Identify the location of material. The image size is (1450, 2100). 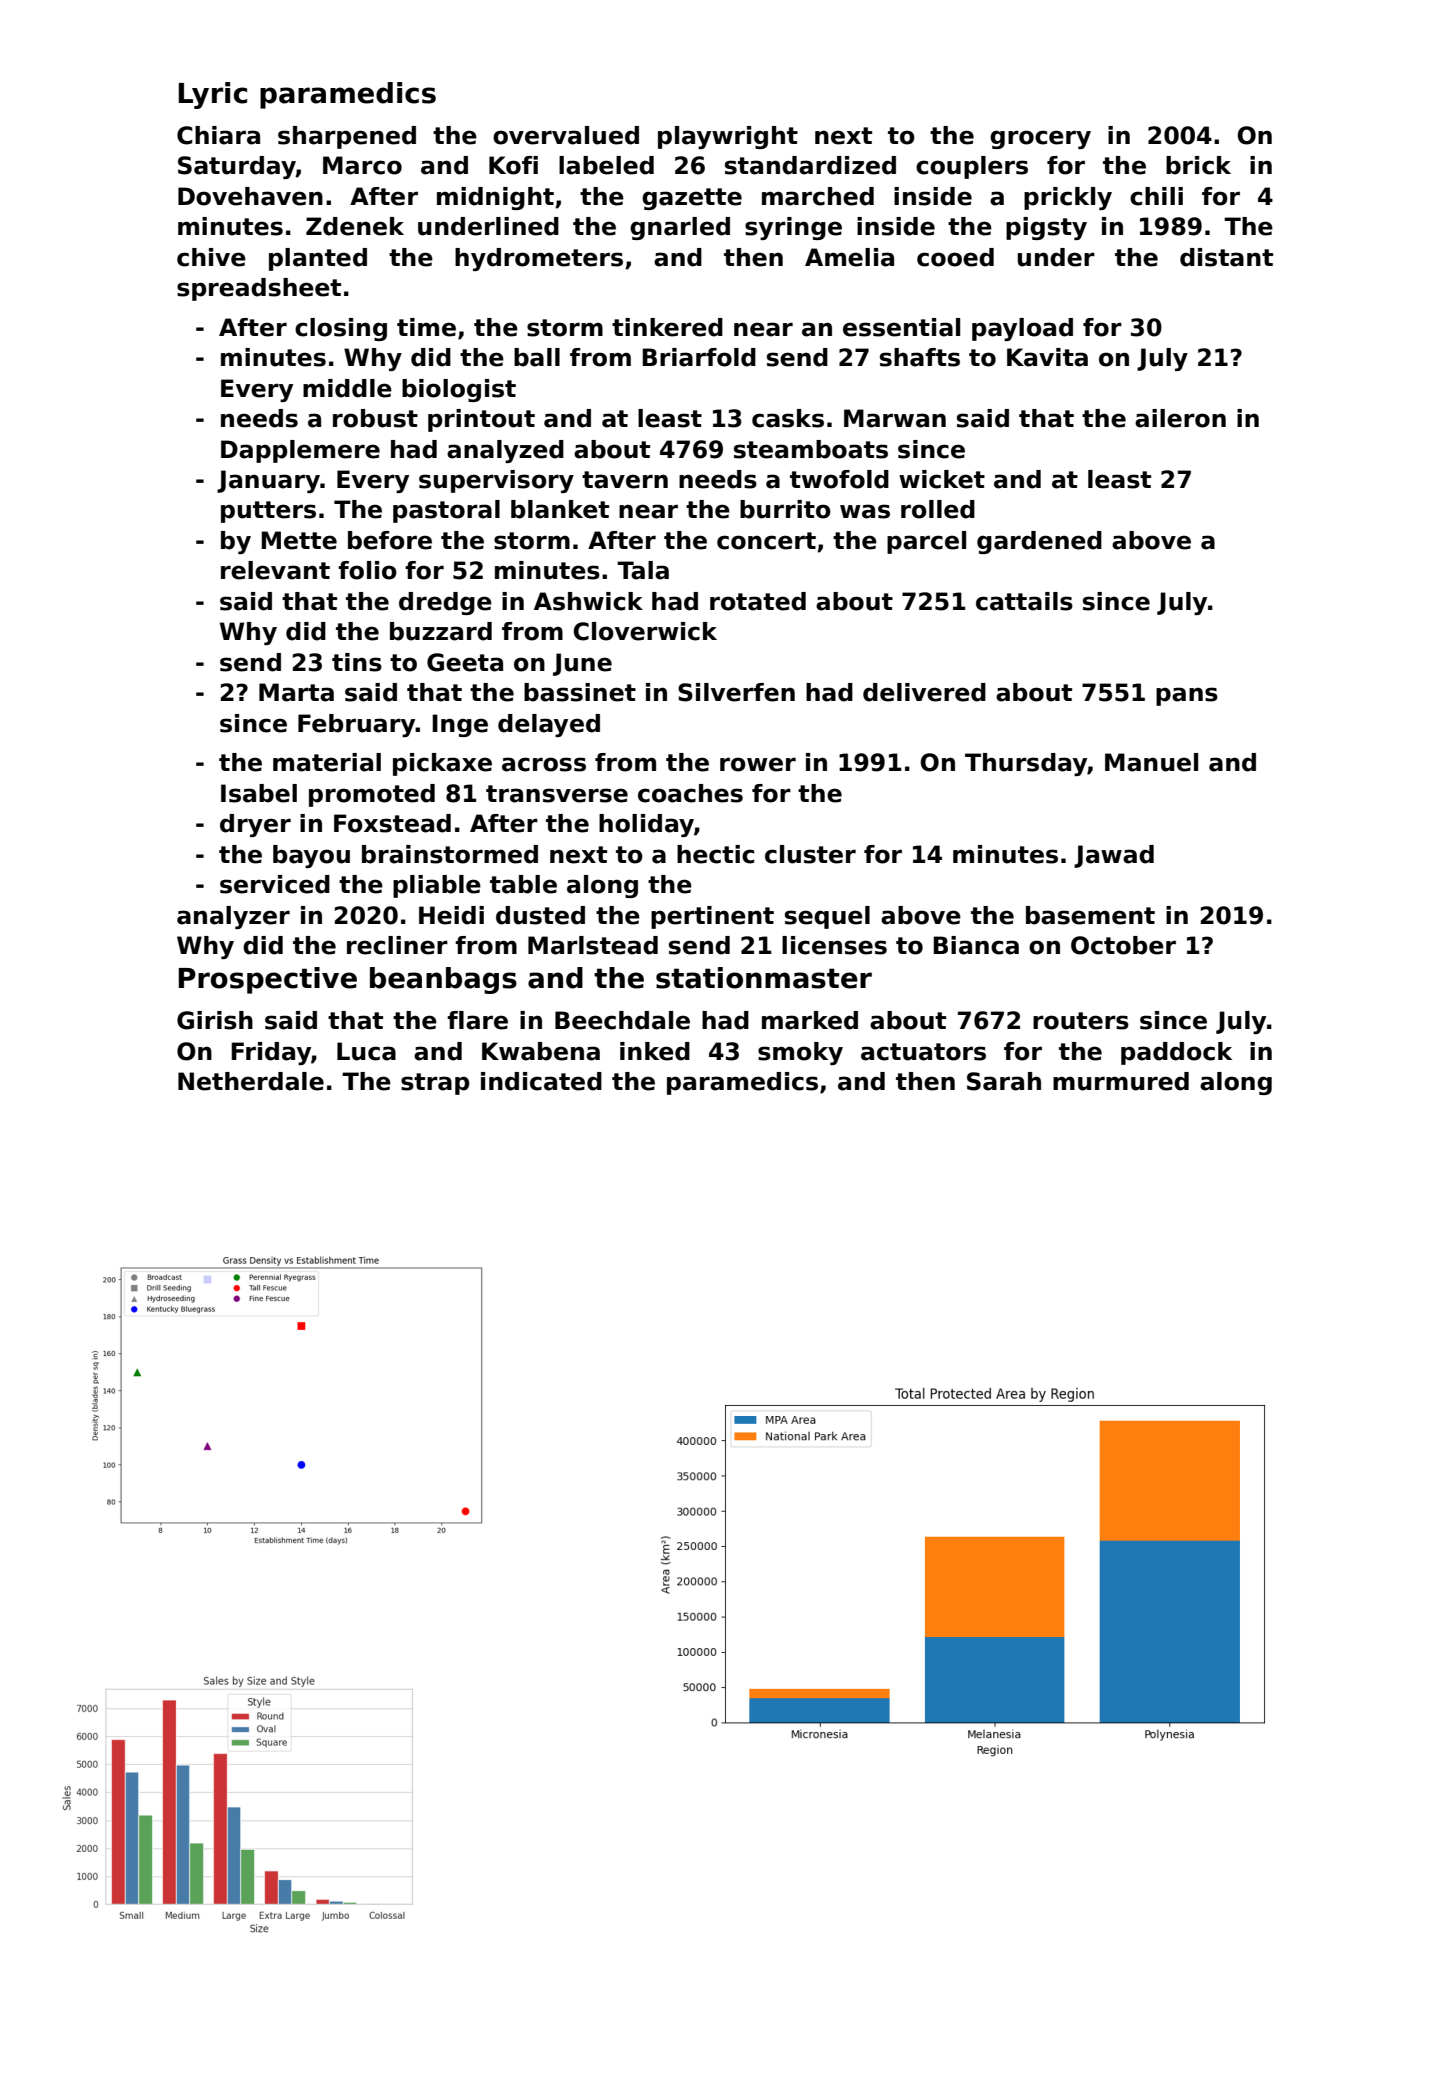
(327, 762).
